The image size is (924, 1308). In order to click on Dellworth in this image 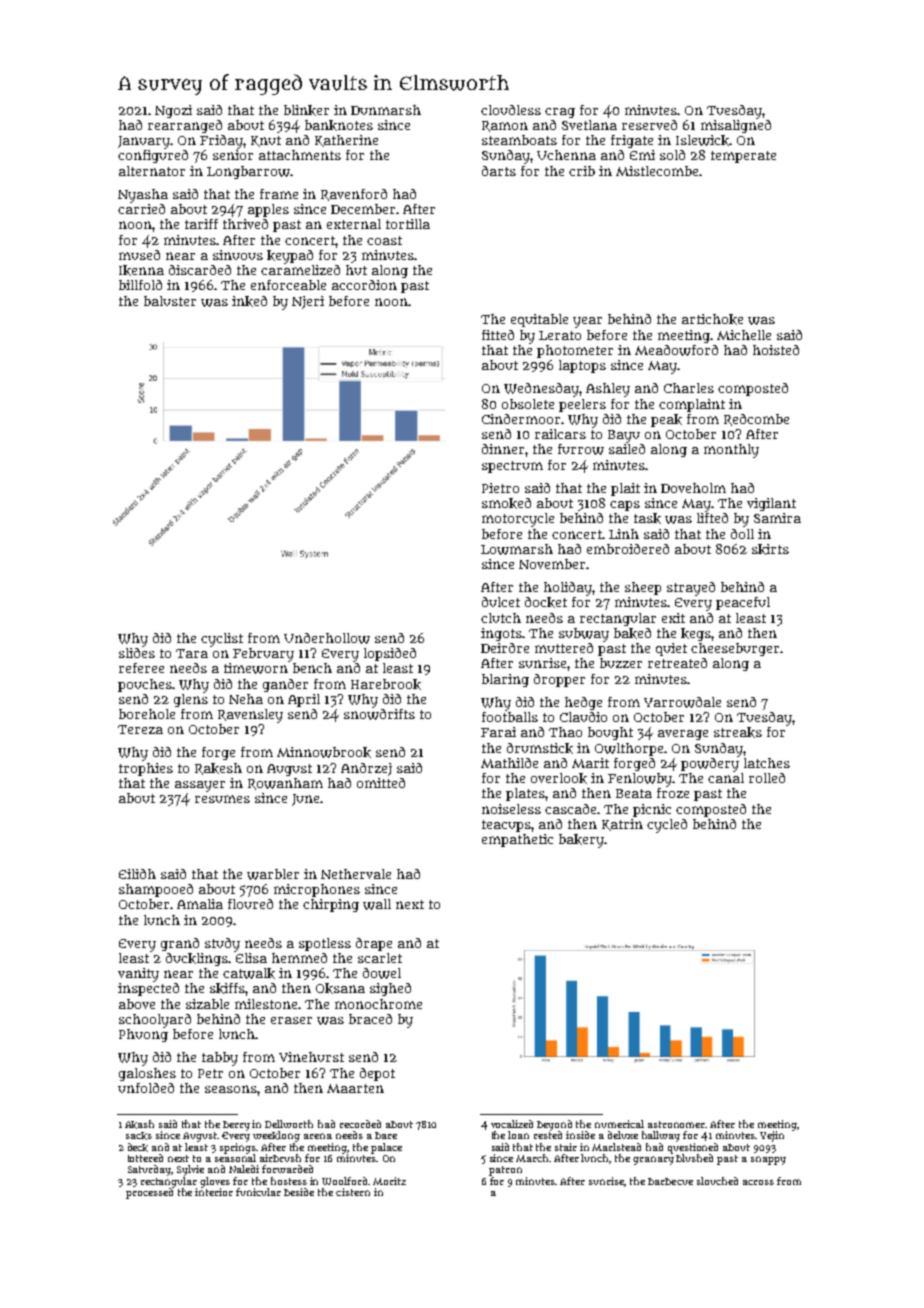, I will do `click(289, 1124)`.
